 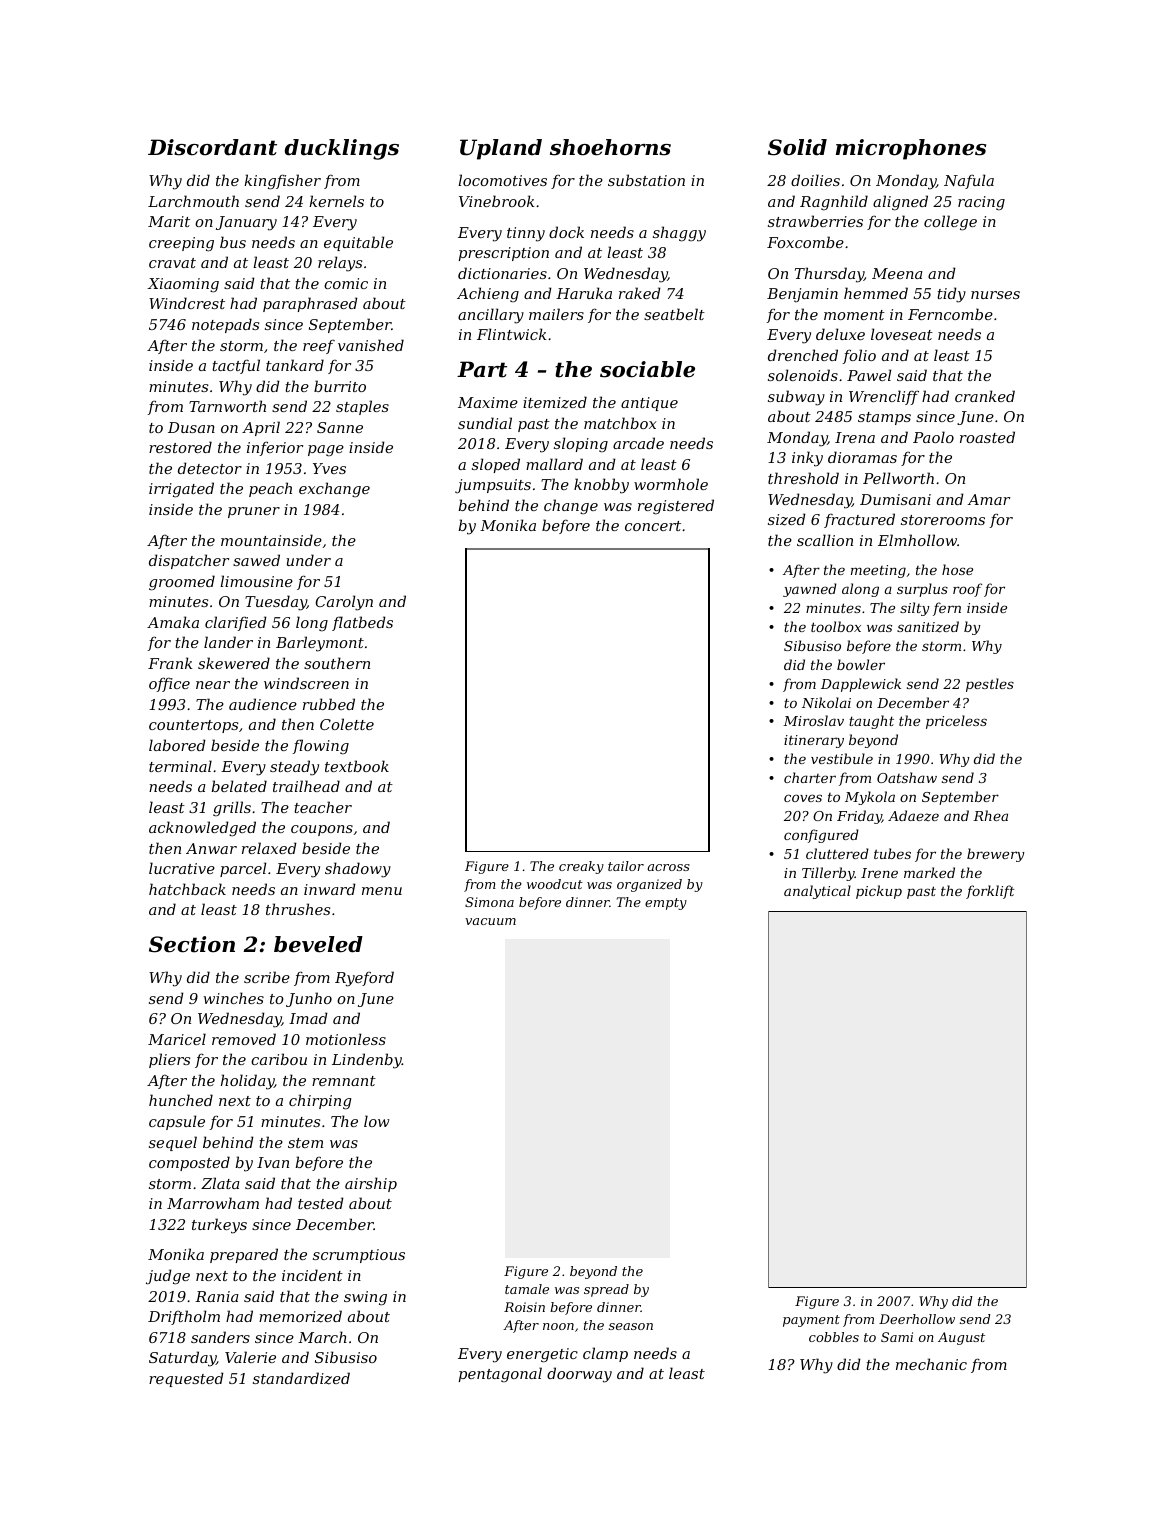 What do you see at coordinates (340, 427) in the page?
I see `Sanne` at bounding box center [340, 427].
